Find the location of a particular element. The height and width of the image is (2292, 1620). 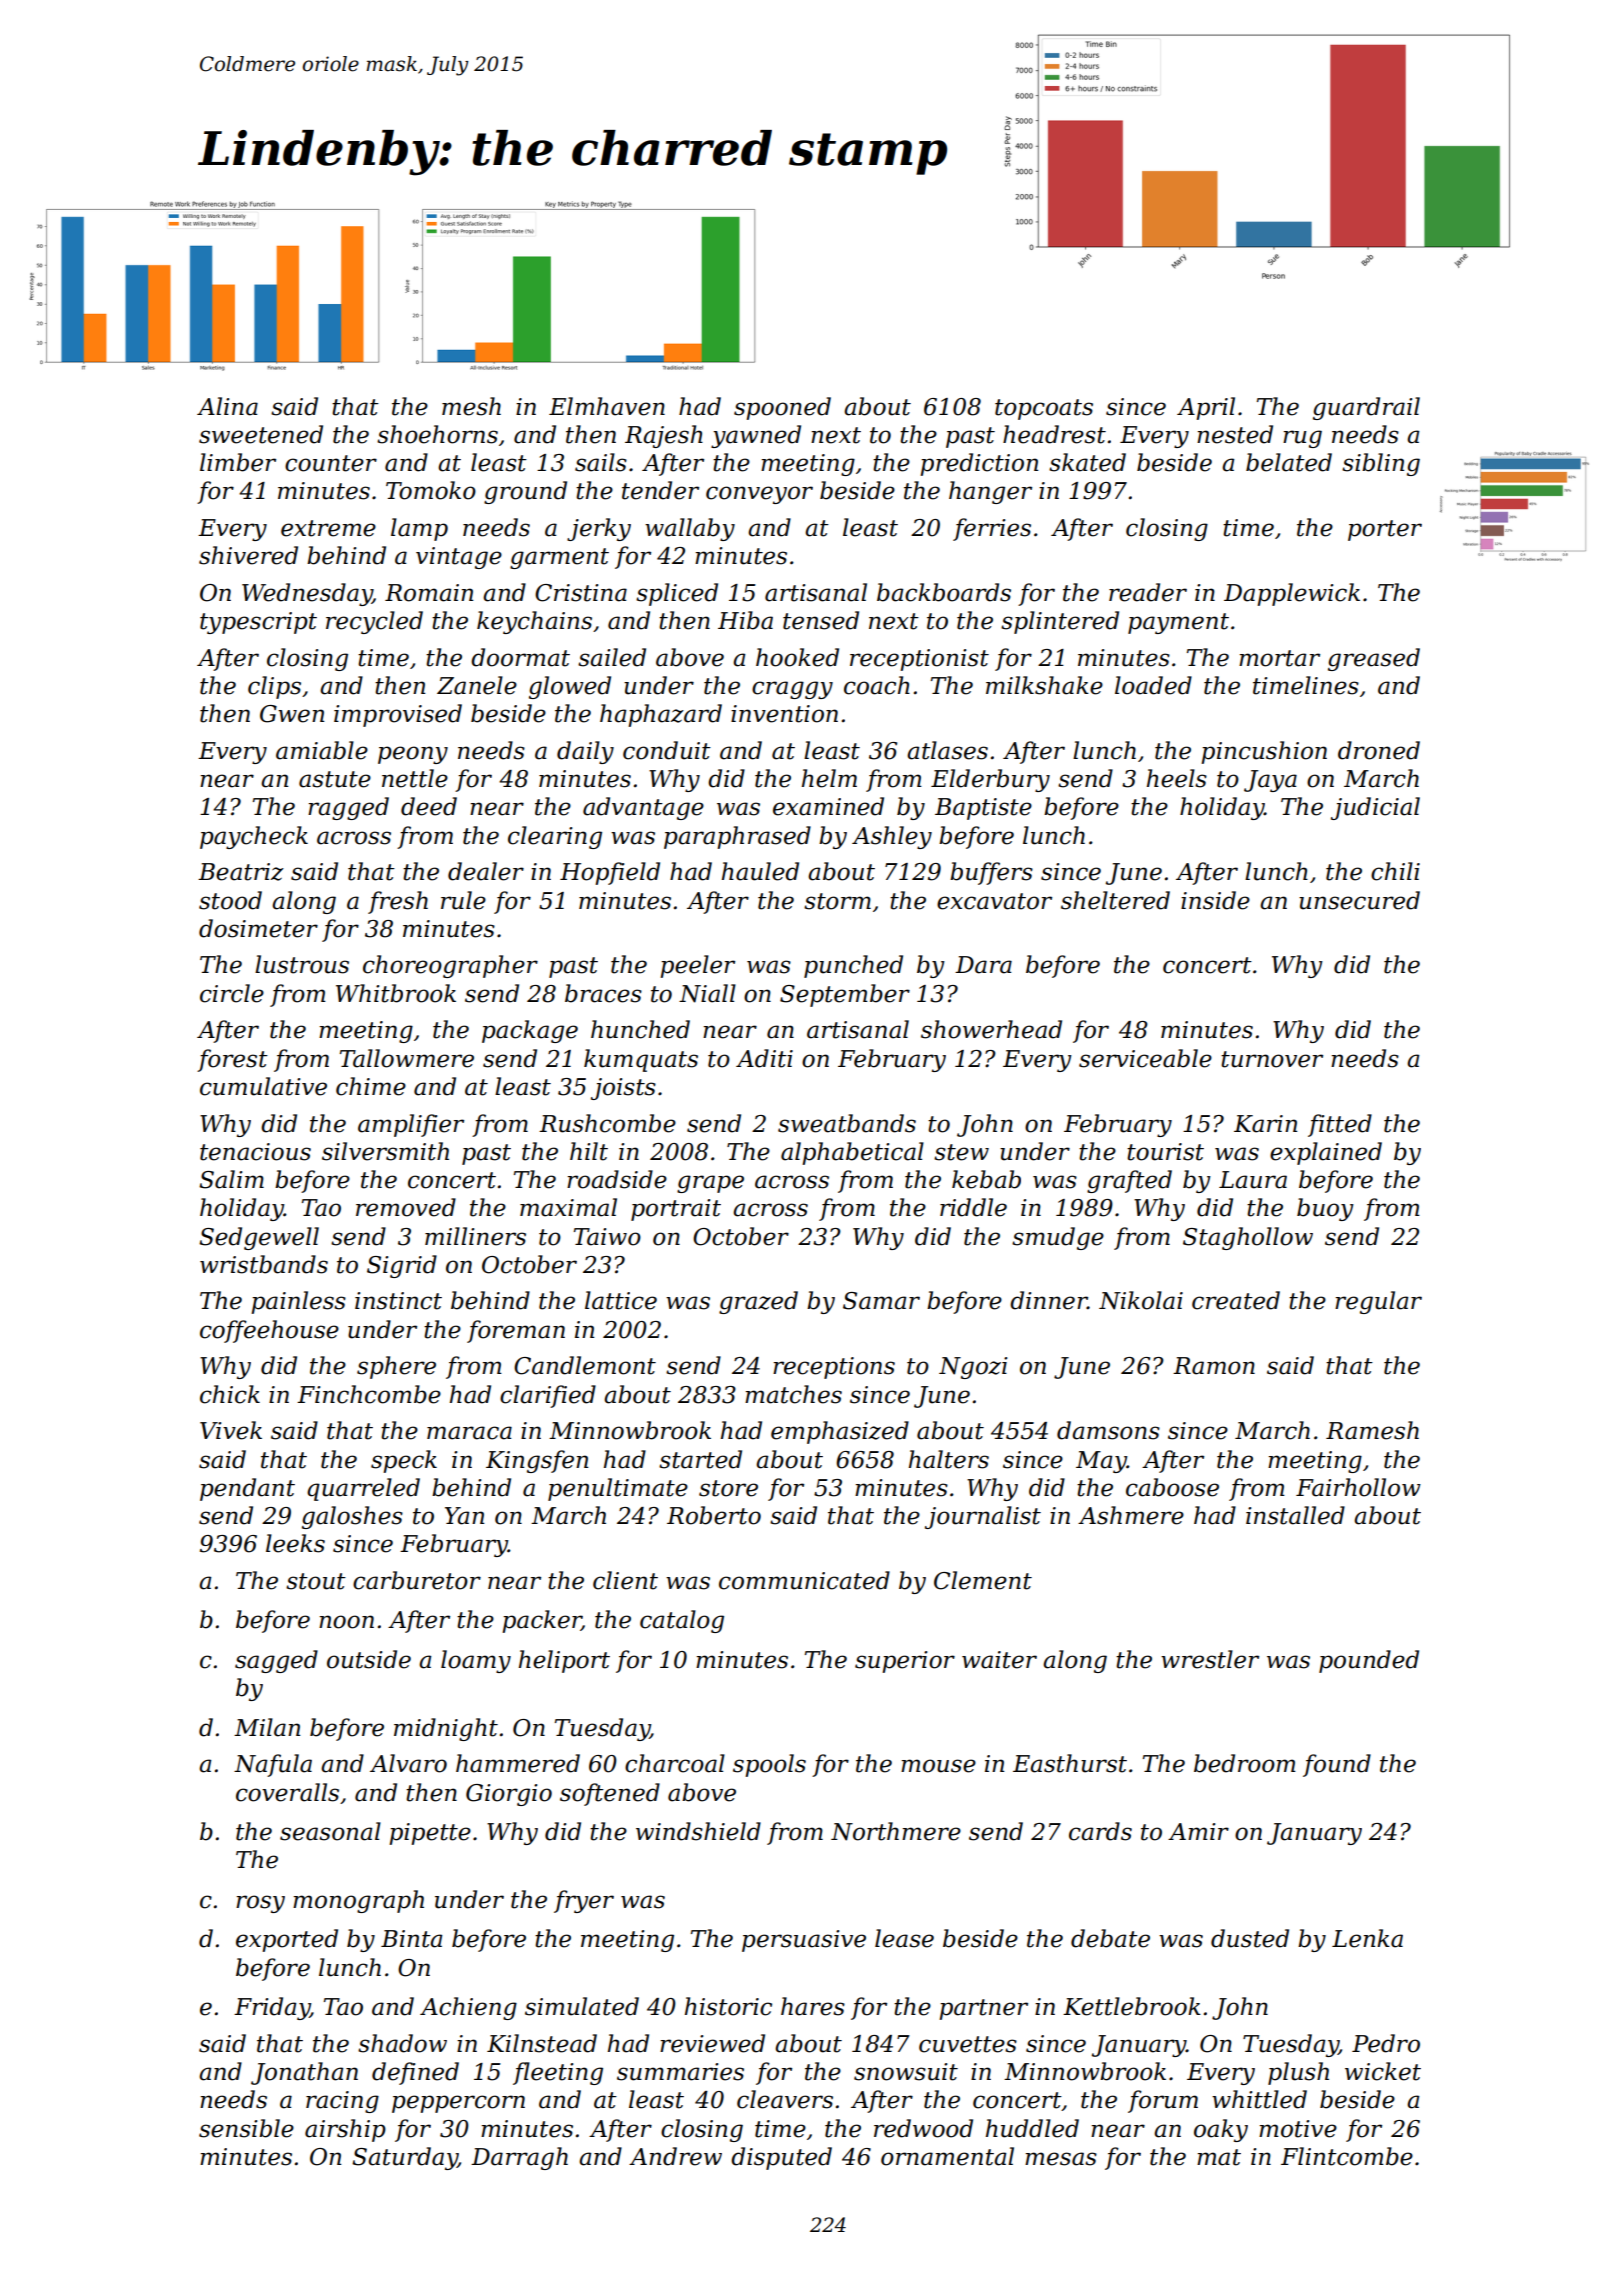

regular is located at coordinates (1378, 1302).
